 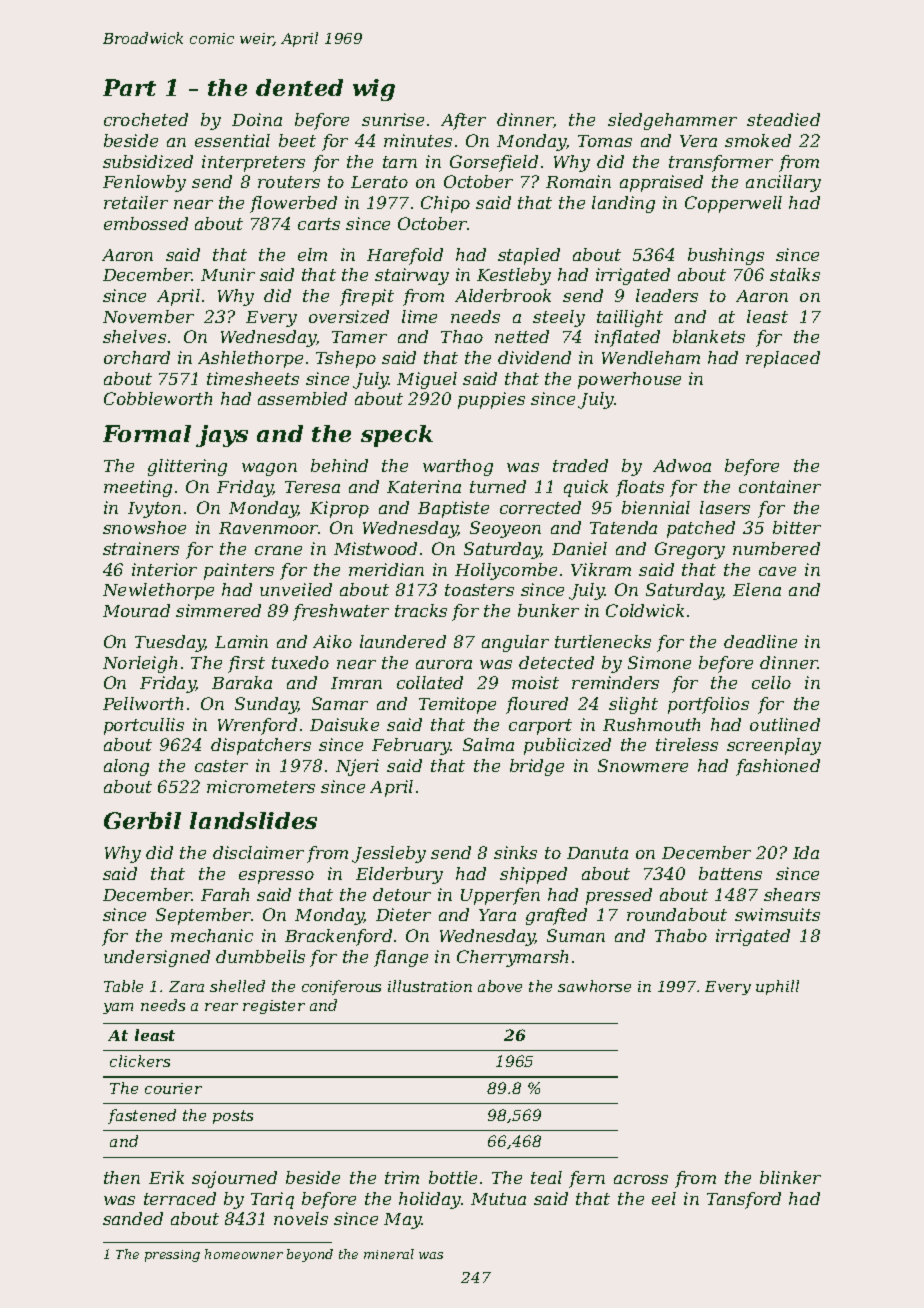 I want to click on dented, so click(x=299, y=87).
